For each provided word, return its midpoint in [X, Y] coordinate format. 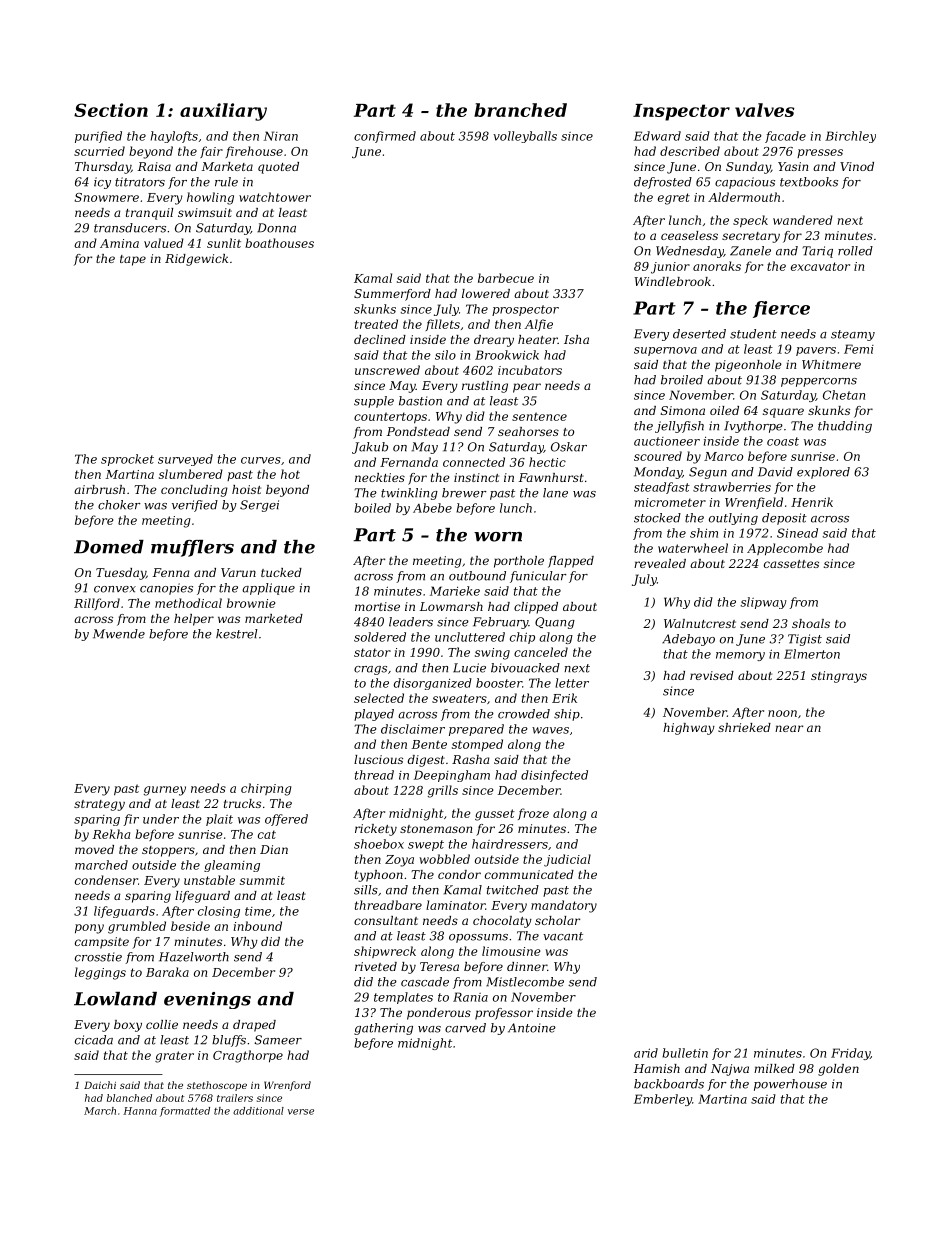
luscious [378, 759]
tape [133, 260]
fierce [781, 309]
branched [520, 110]
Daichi [100, 1085]
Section [111, 110]
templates [403, 998]
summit [262, 880]
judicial [567, 860]
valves [764, 110]
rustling [485, 387]
